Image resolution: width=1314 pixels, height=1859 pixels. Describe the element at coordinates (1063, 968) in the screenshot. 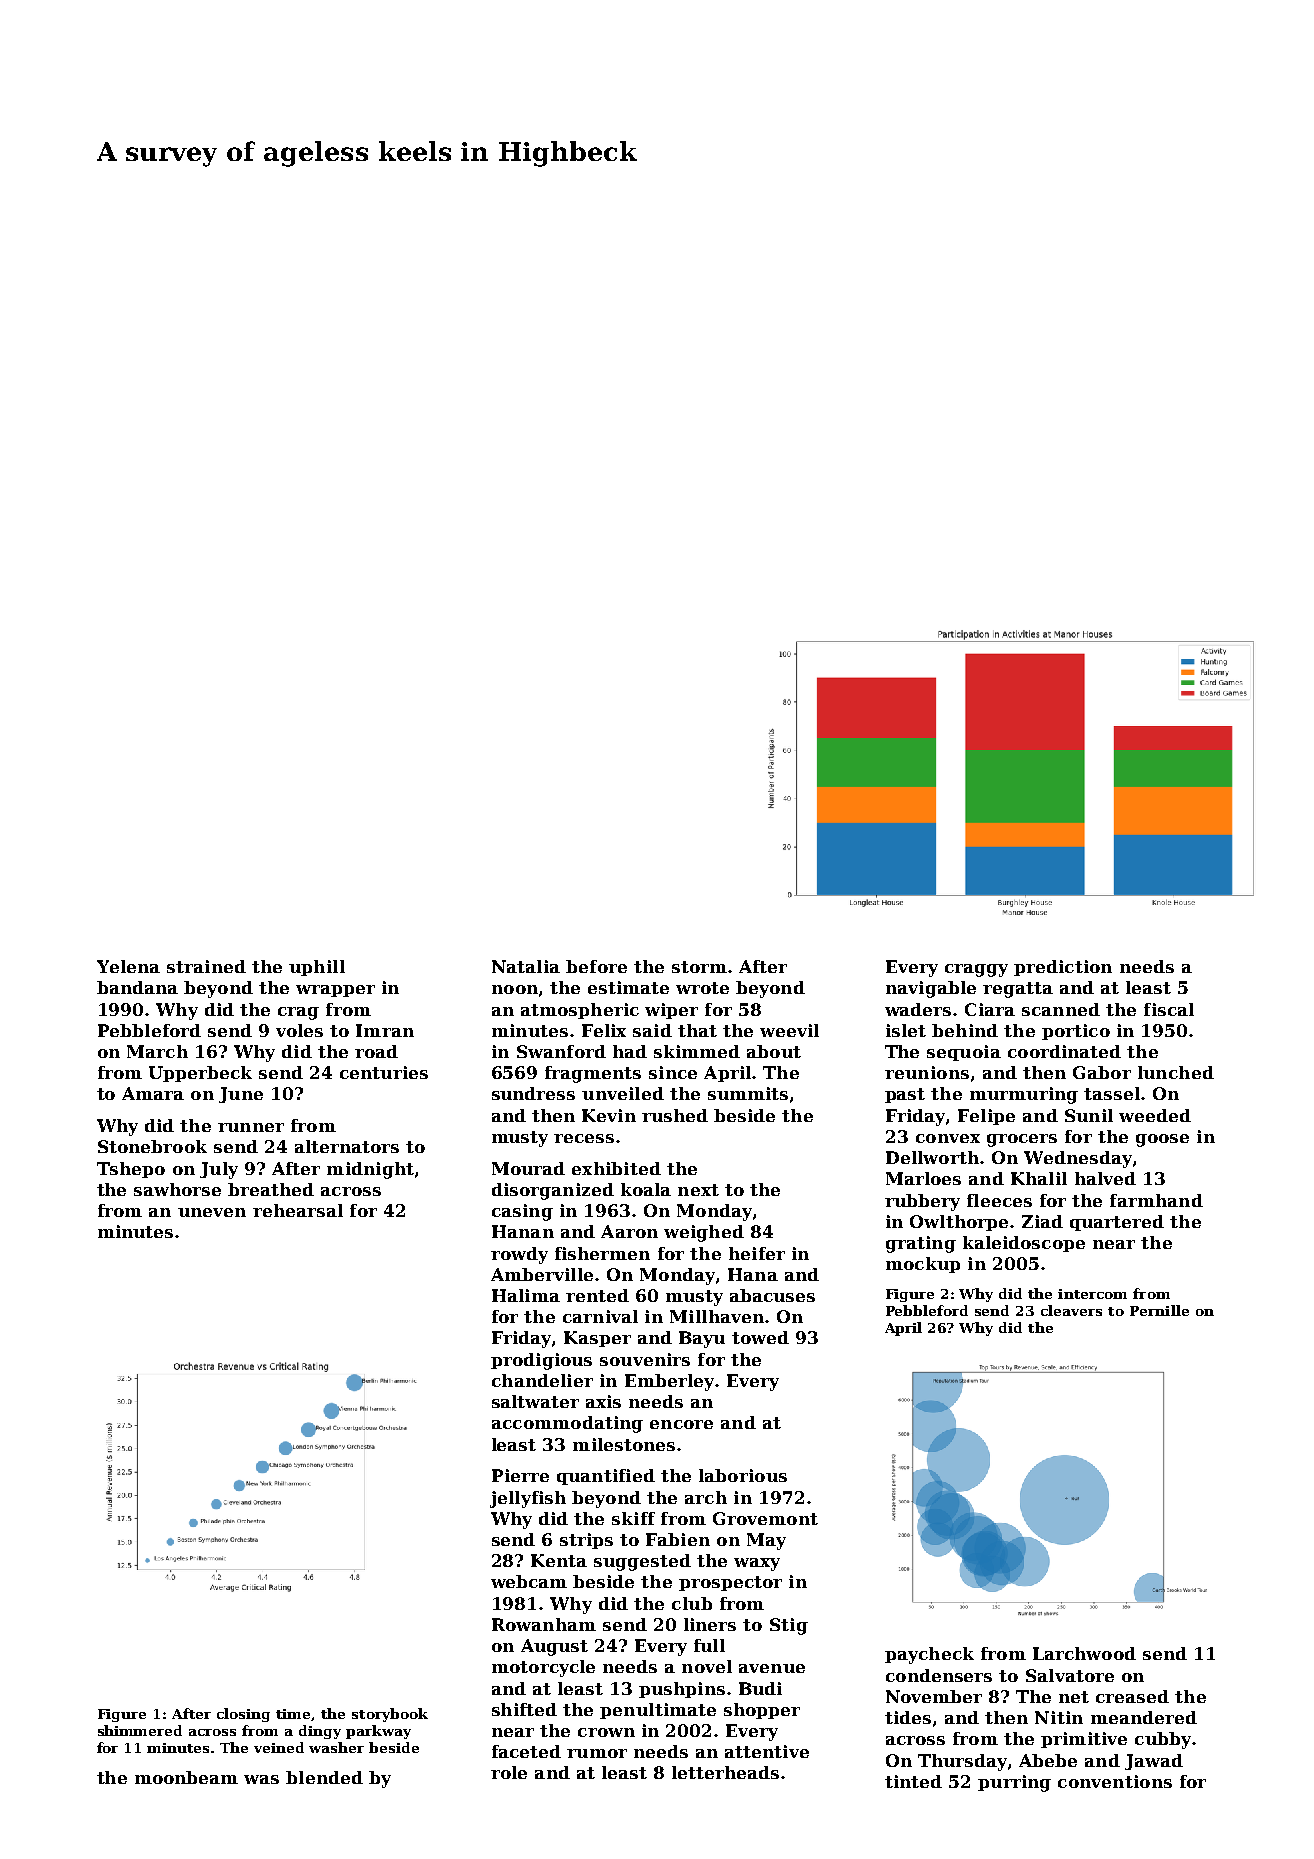

I see `prediction` at that location.
